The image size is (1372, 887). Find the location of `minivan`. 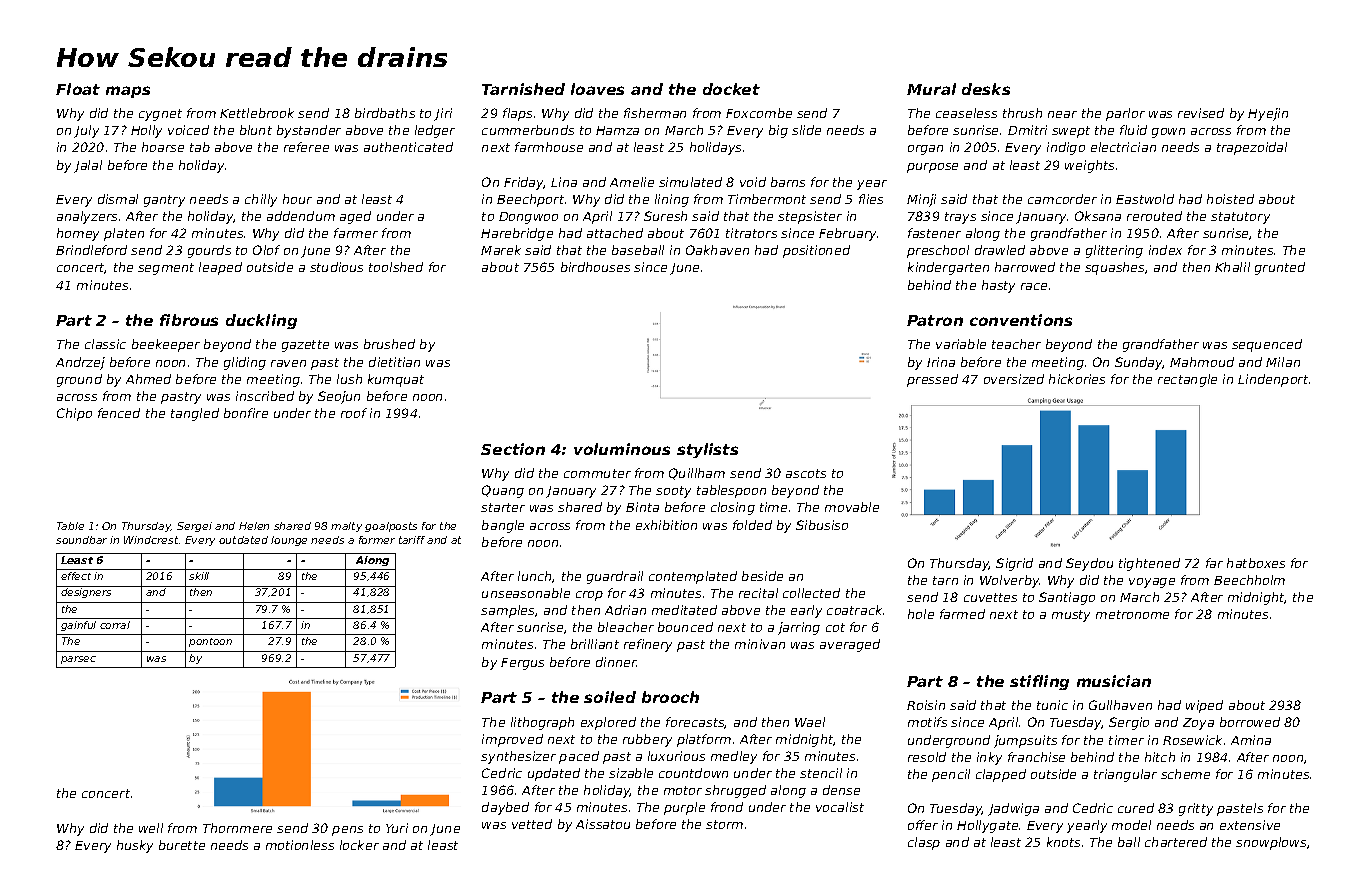

minivan is located at coordinates (760, 644).
